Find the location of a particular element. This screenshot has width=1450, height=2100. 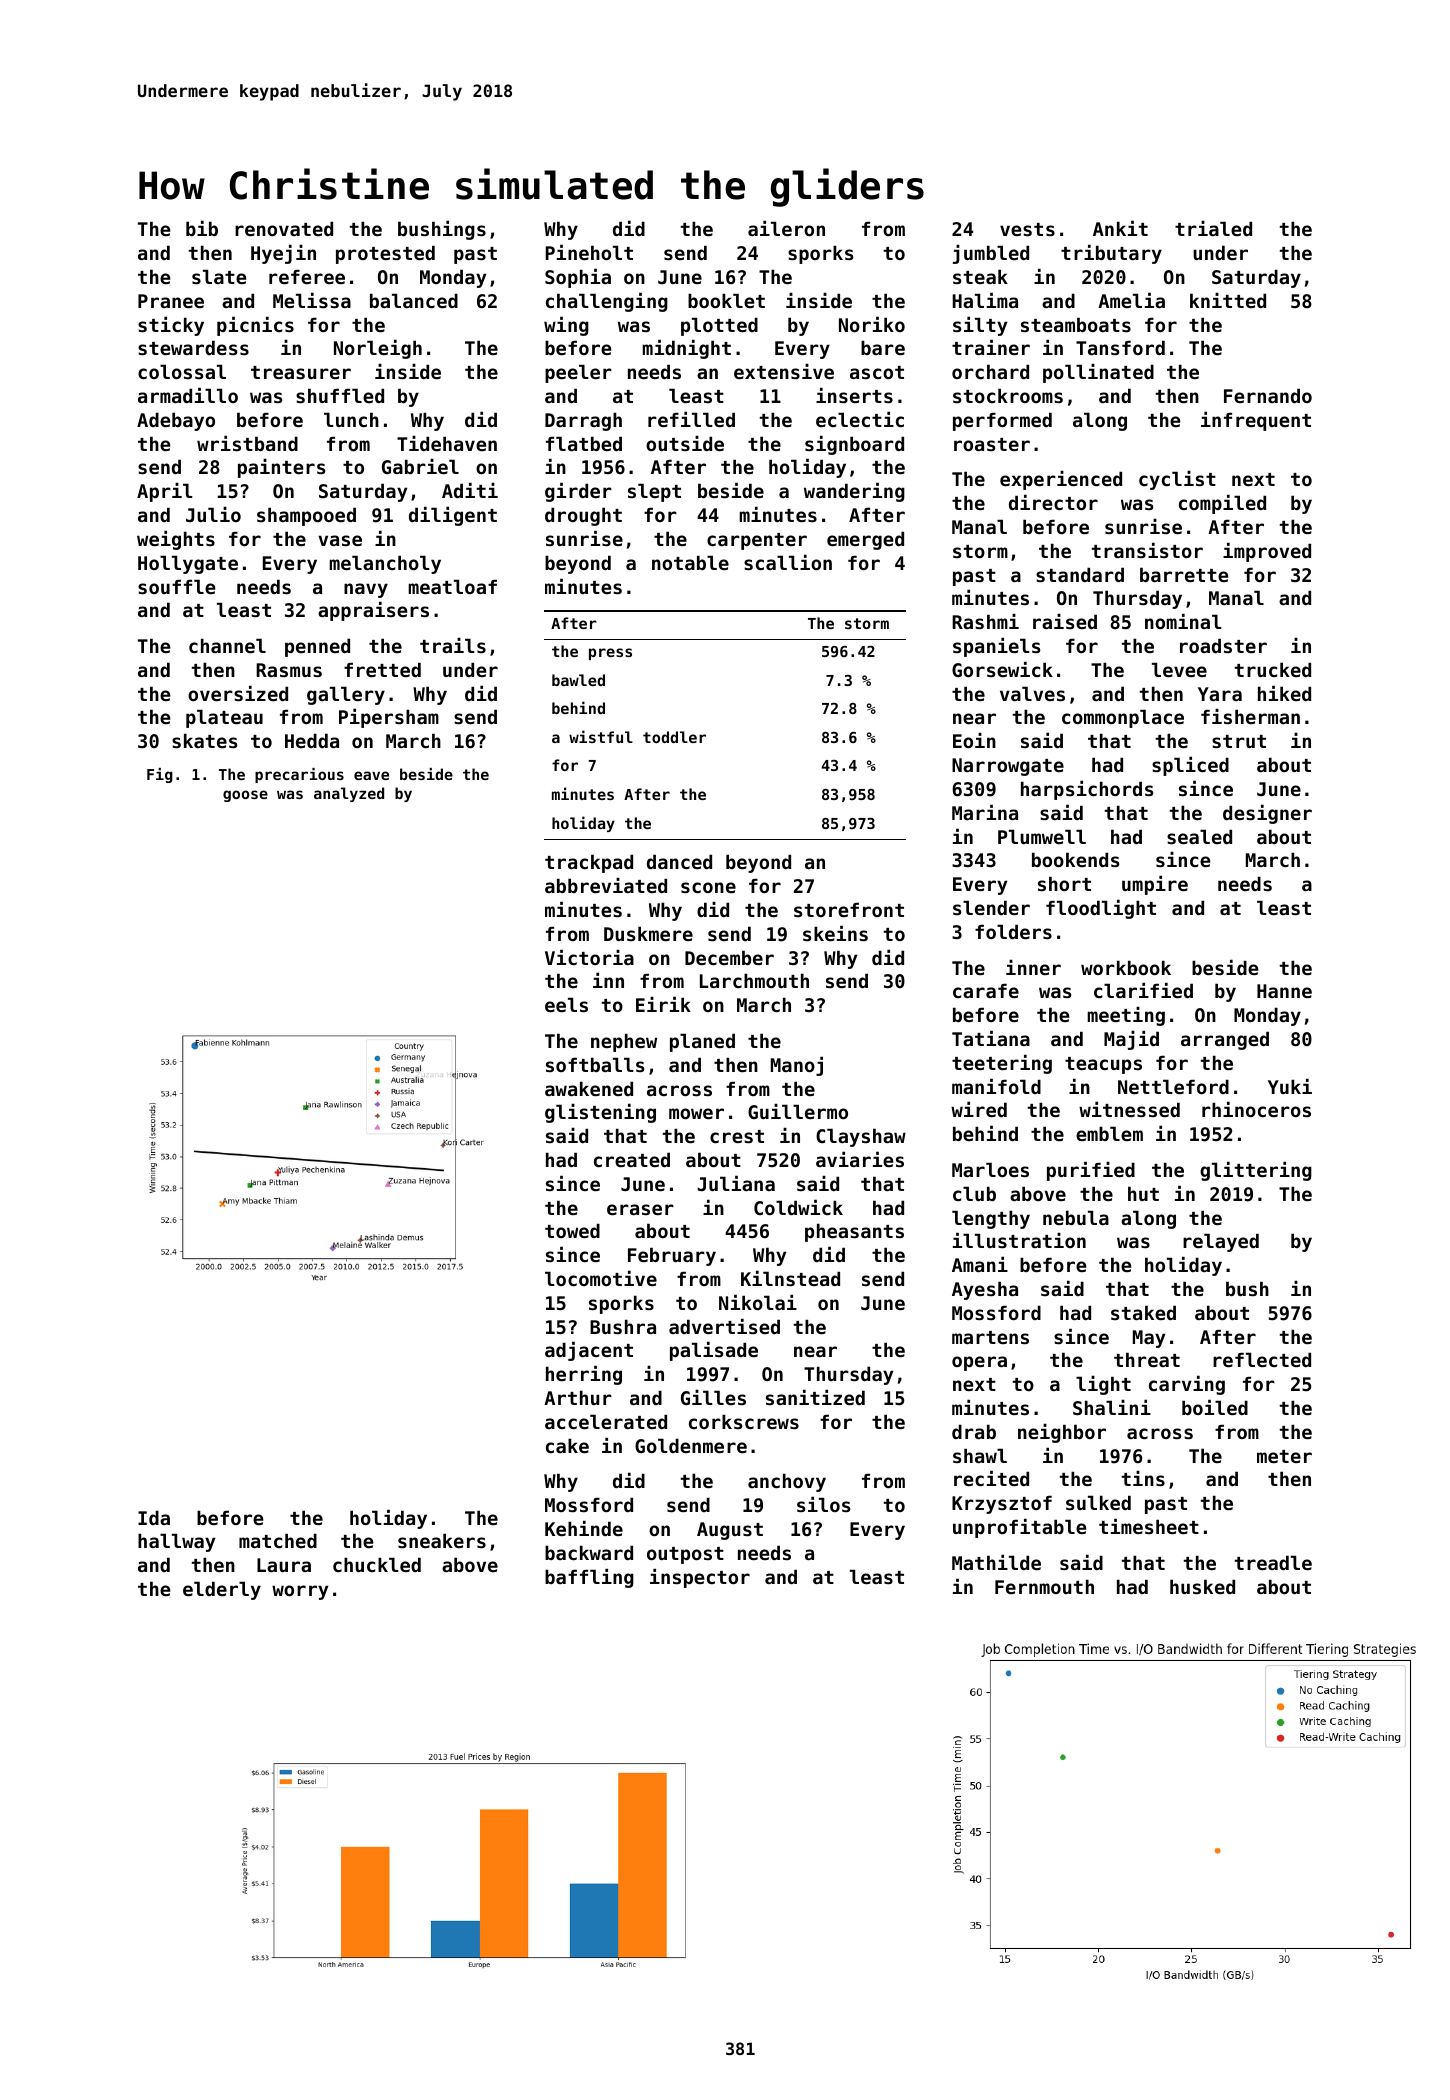

commonplace is located at coordinates (1123, 718).
